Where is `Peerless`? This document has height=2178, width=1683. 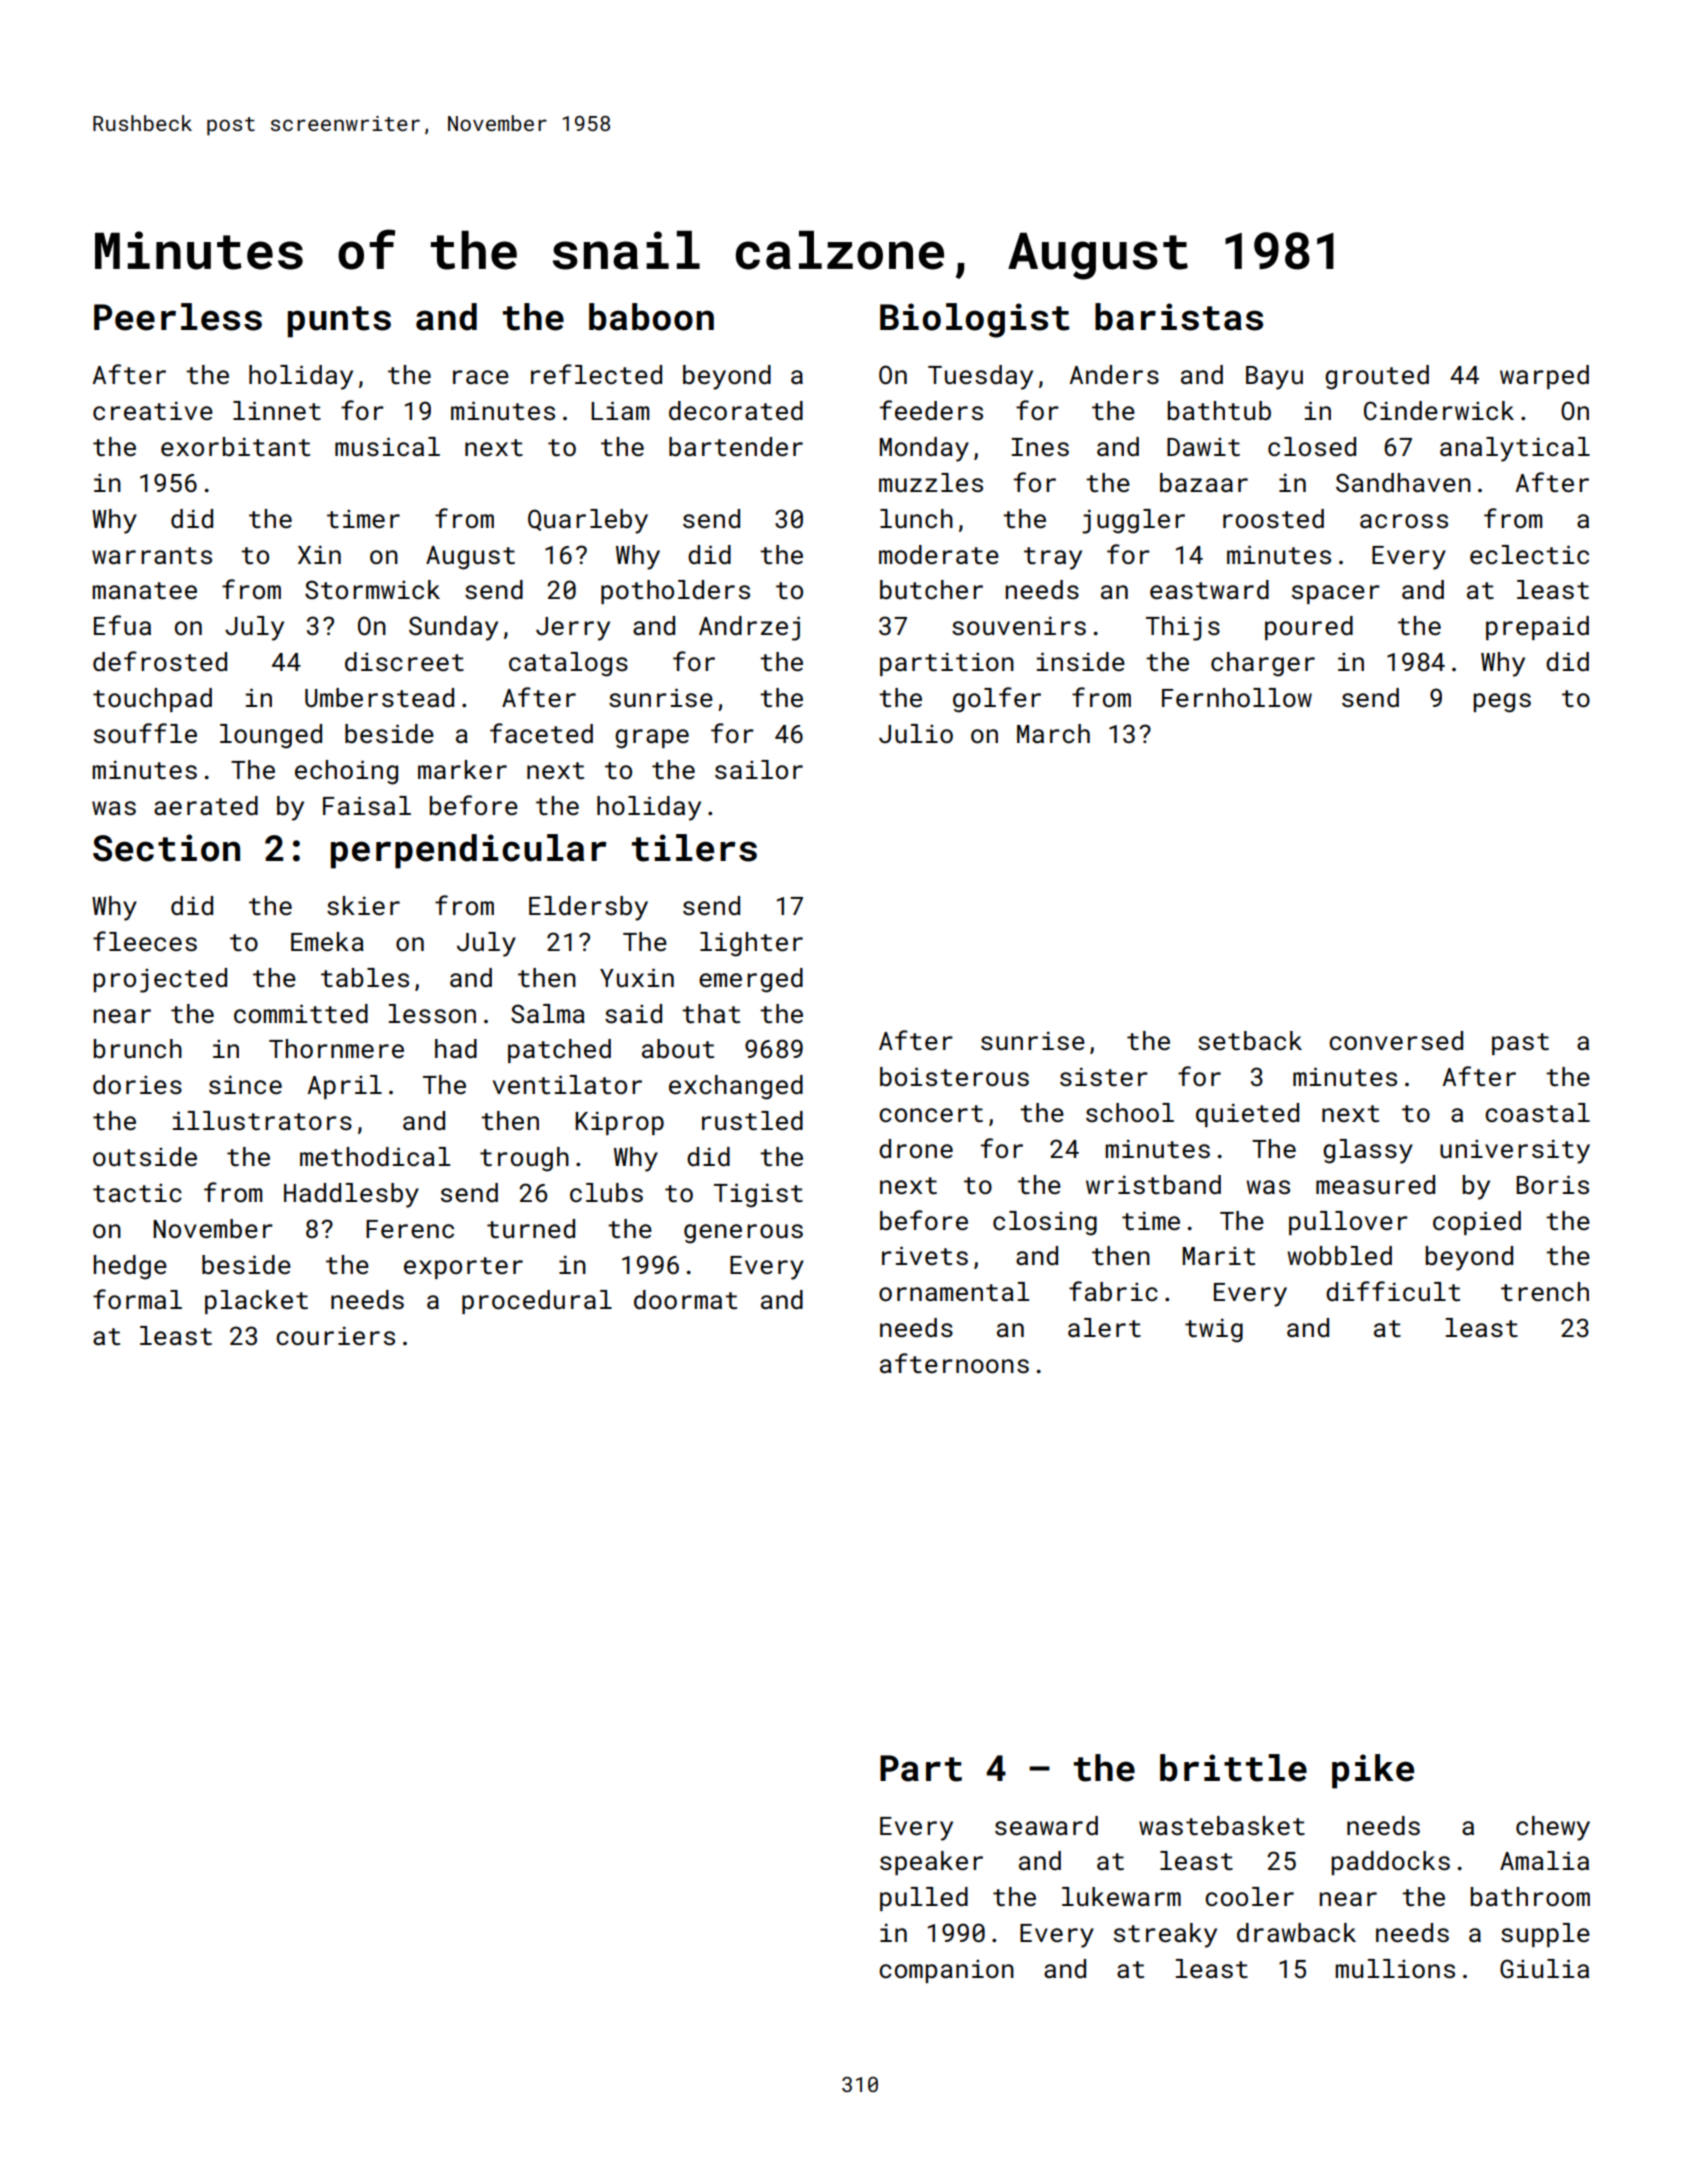 Peerless is located at coordinates (178, 317).
